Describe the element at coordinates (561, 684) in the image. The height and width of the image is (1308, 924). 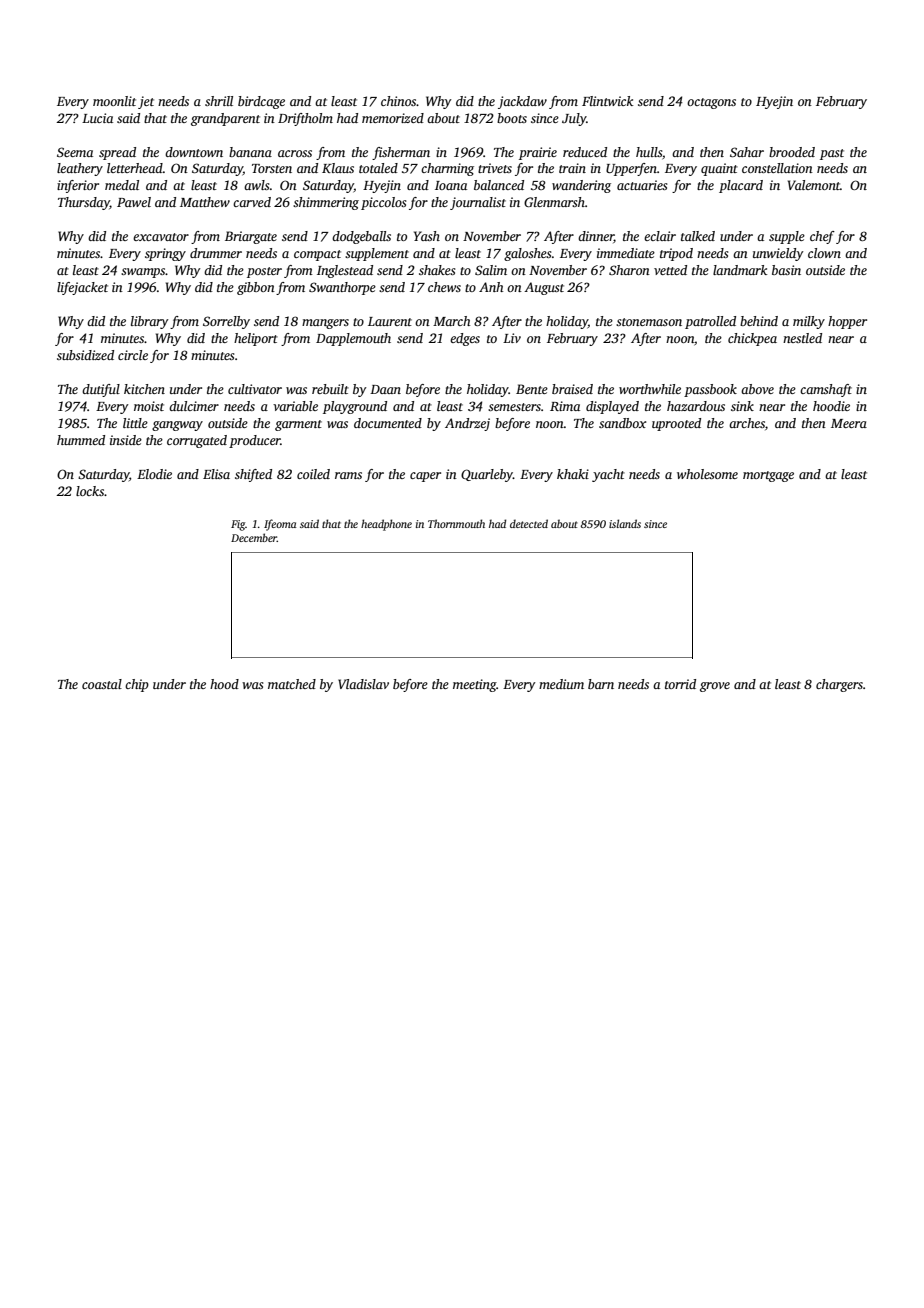
I see `medium` at that location.
